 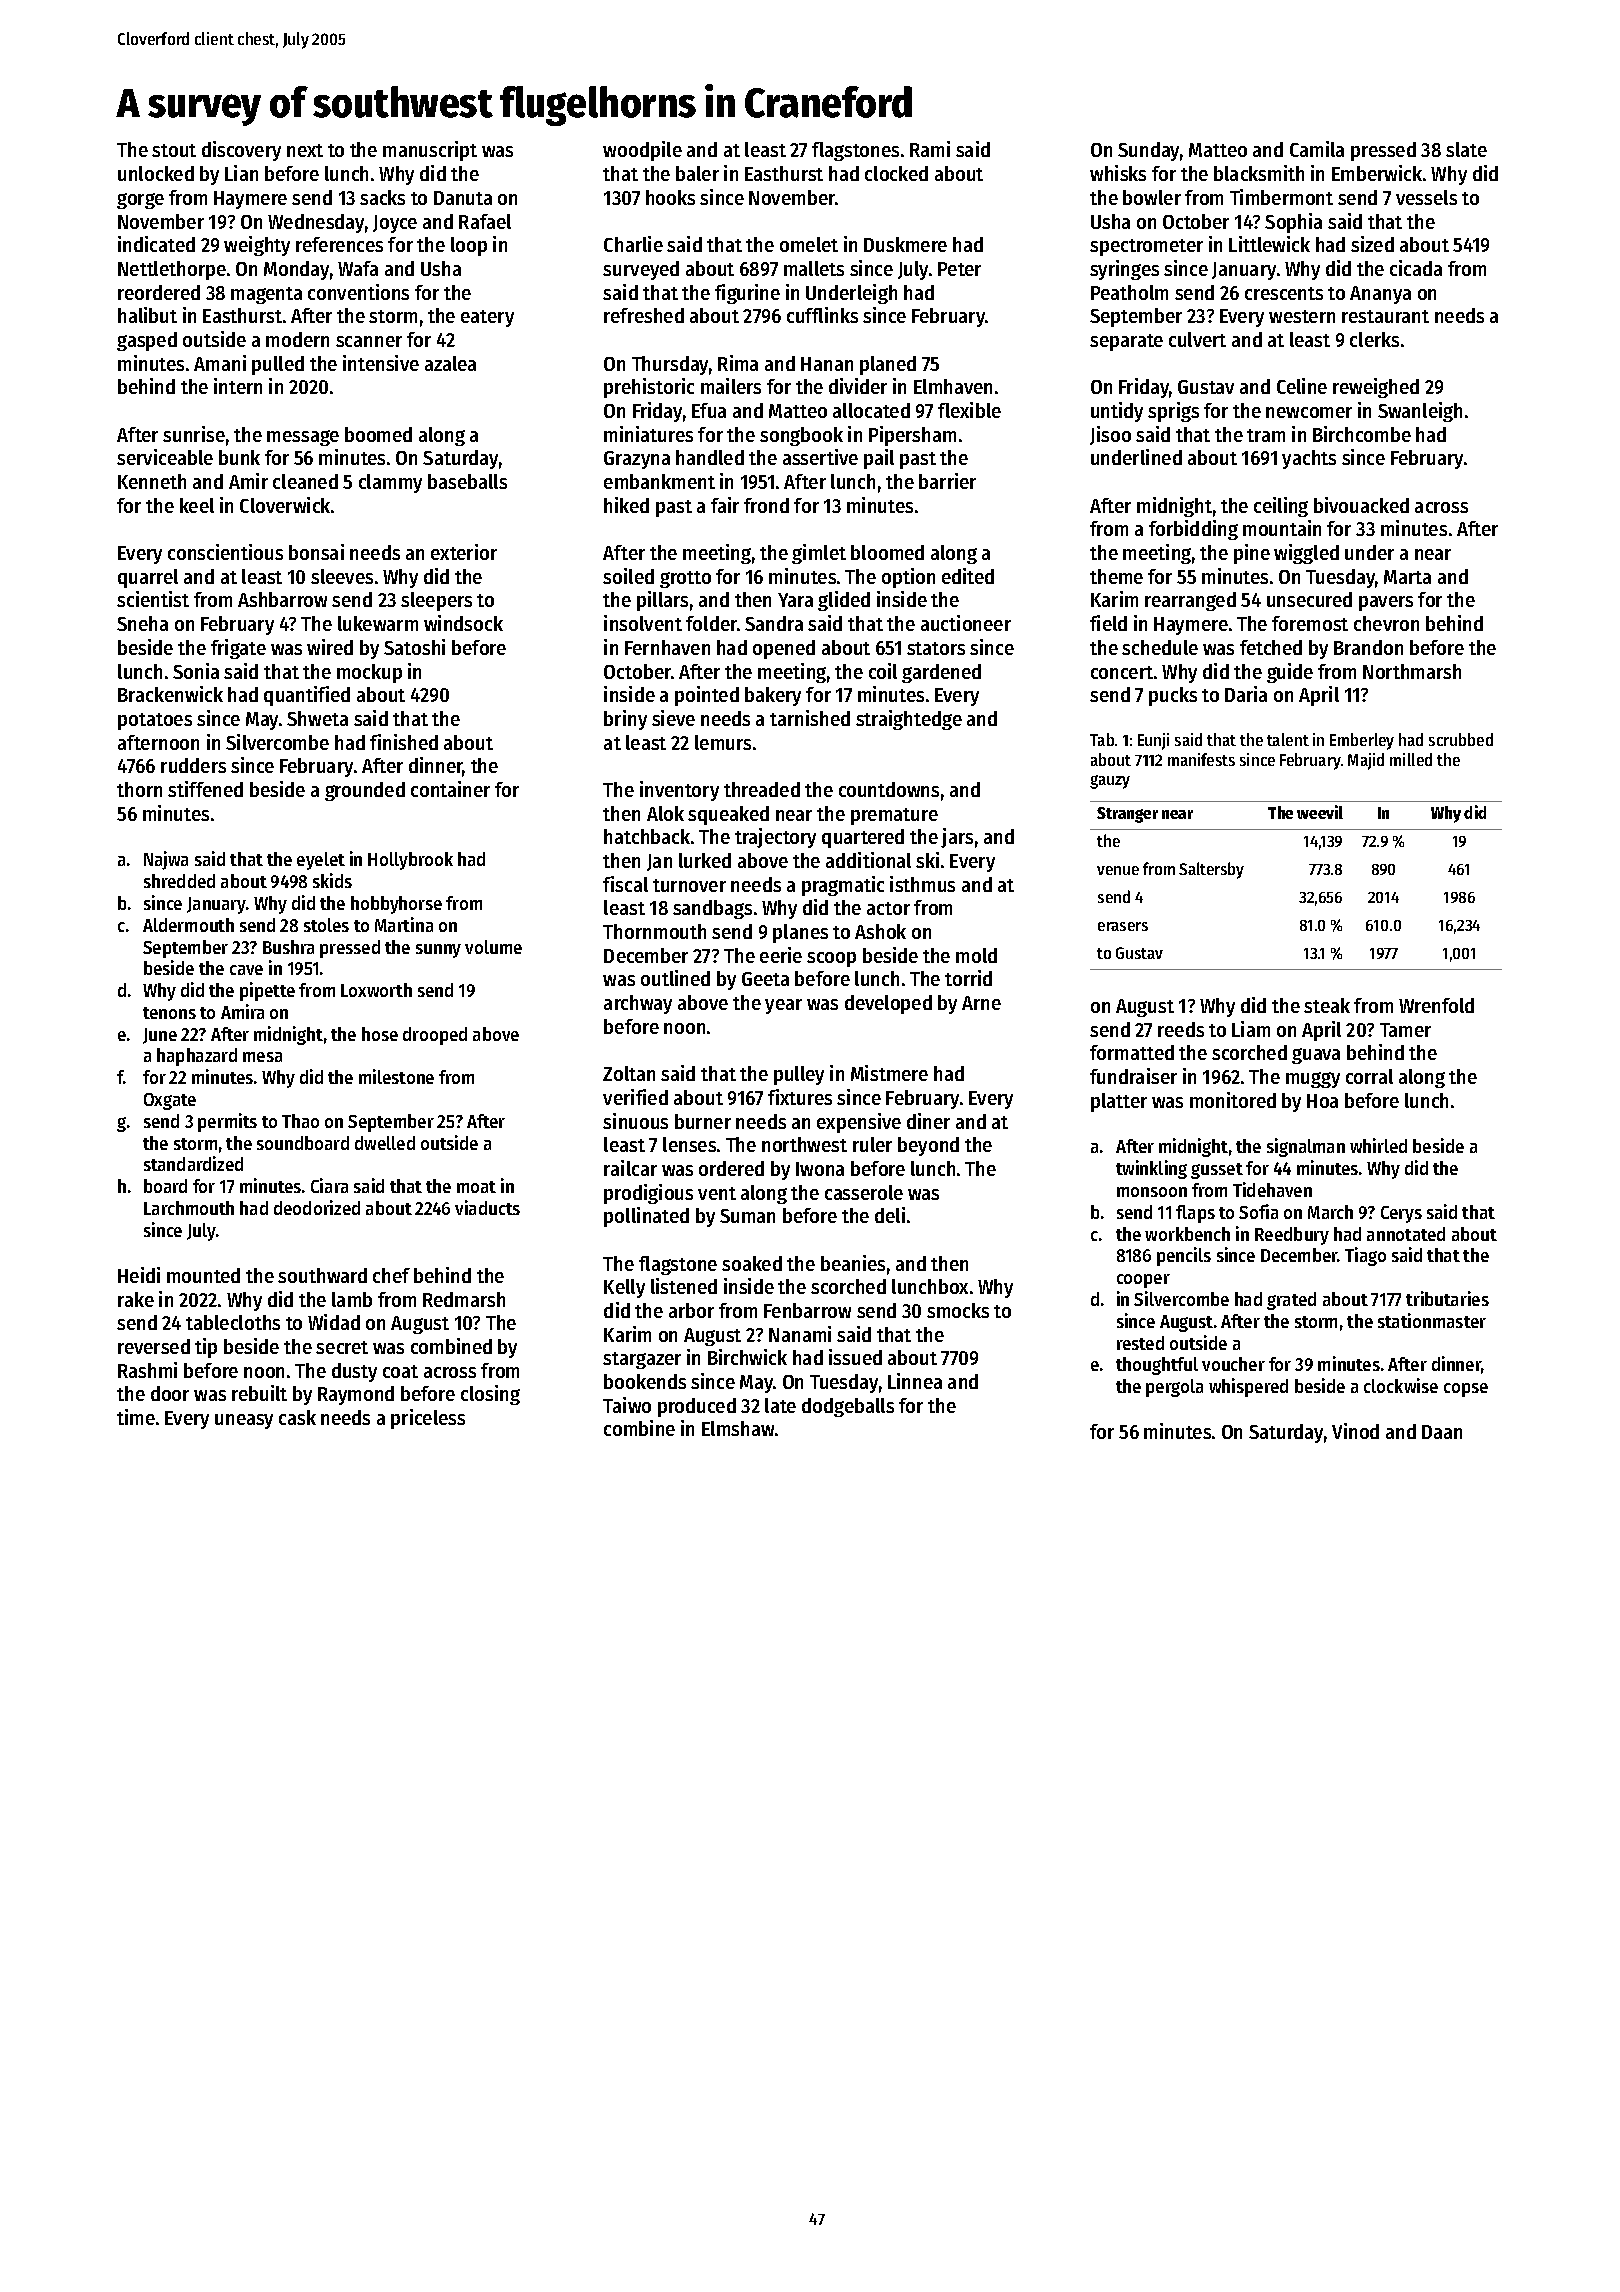 What do you see at coordinates (1127, 815) in the document?
I see `Stranger` at bounding box center [1127, 815].
